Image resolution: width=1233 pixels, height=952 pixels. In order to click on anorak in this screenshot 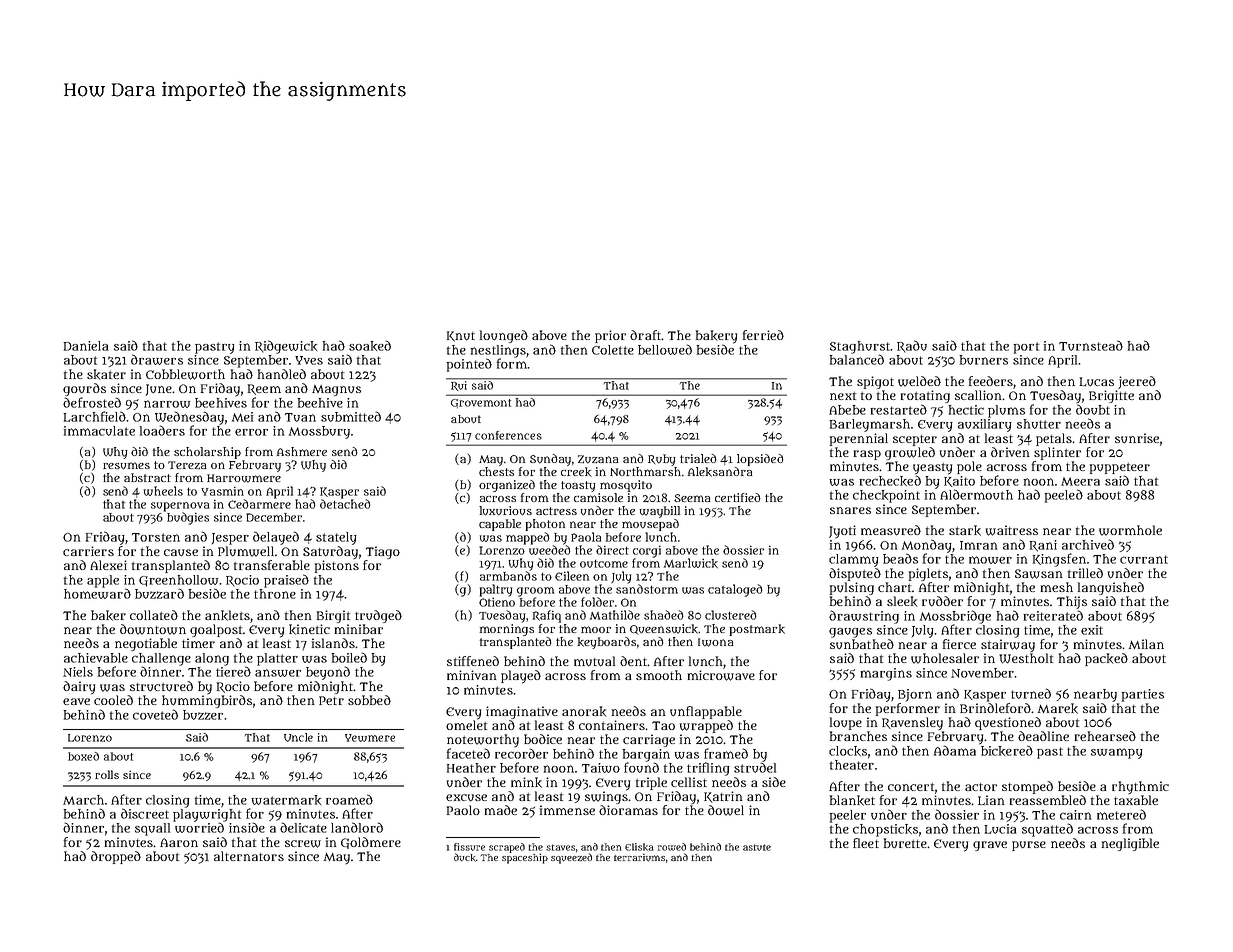, I will do `click(584, 711)`.
